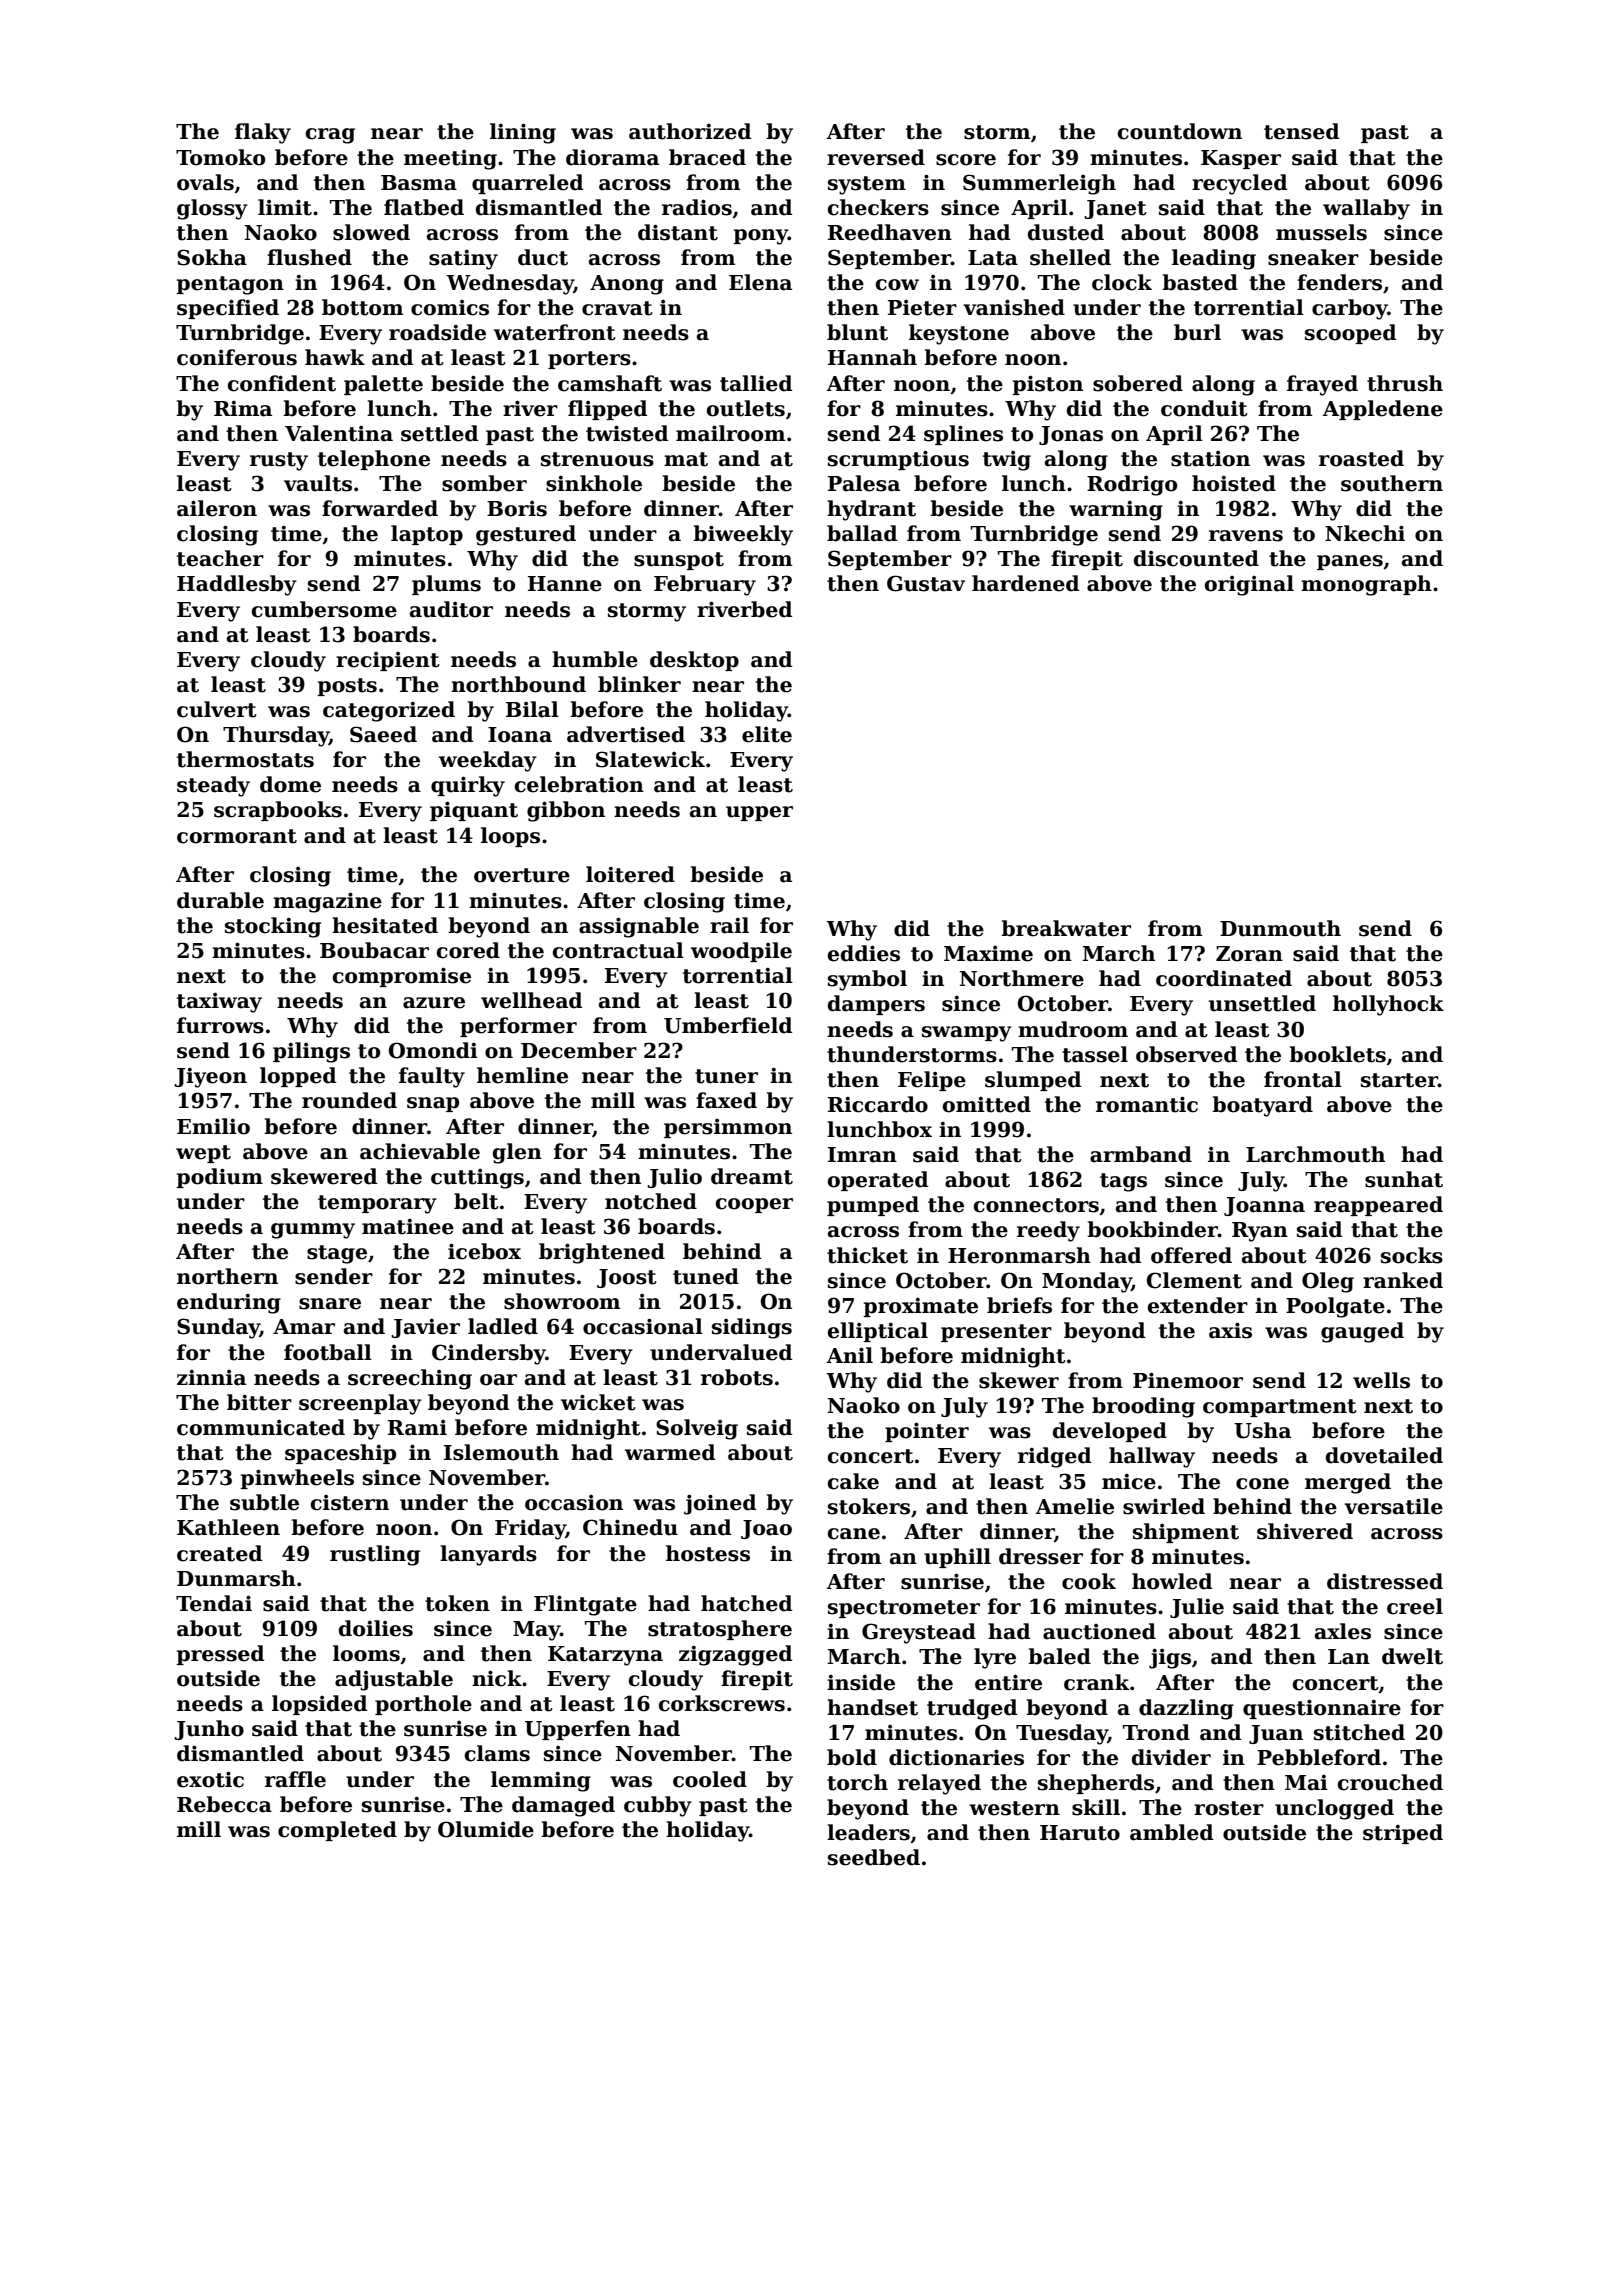 The width and height of the image is (1620, 2292). I want to click on cooled, so click(710, 1779).
